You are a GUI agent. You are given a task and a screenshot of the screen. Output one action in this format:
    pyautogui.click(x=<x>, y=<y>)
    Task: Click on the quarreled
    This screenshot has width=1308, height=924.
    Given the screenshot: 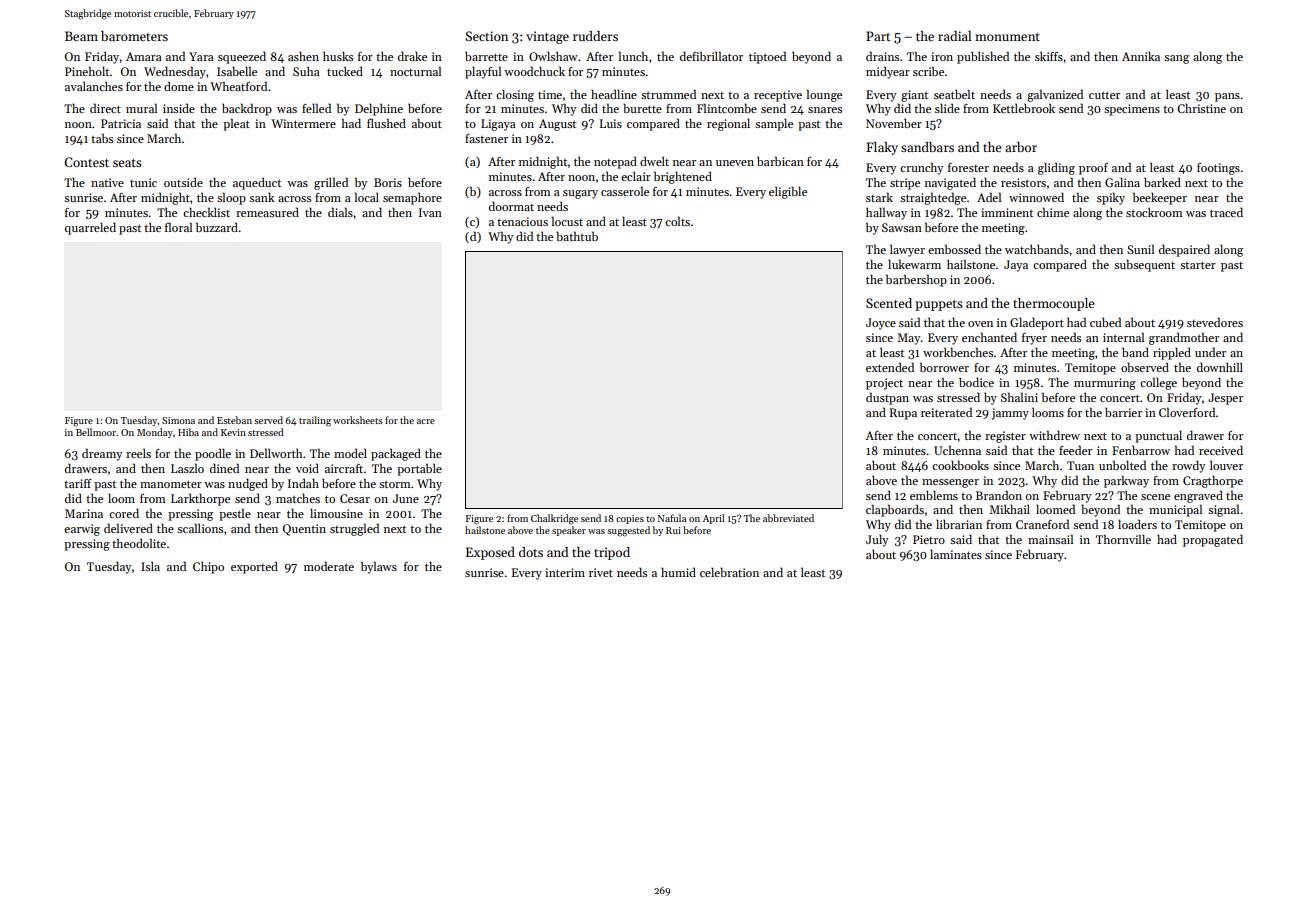 What is the action you would take?
    pyautogui.click(x=90, y=228)
